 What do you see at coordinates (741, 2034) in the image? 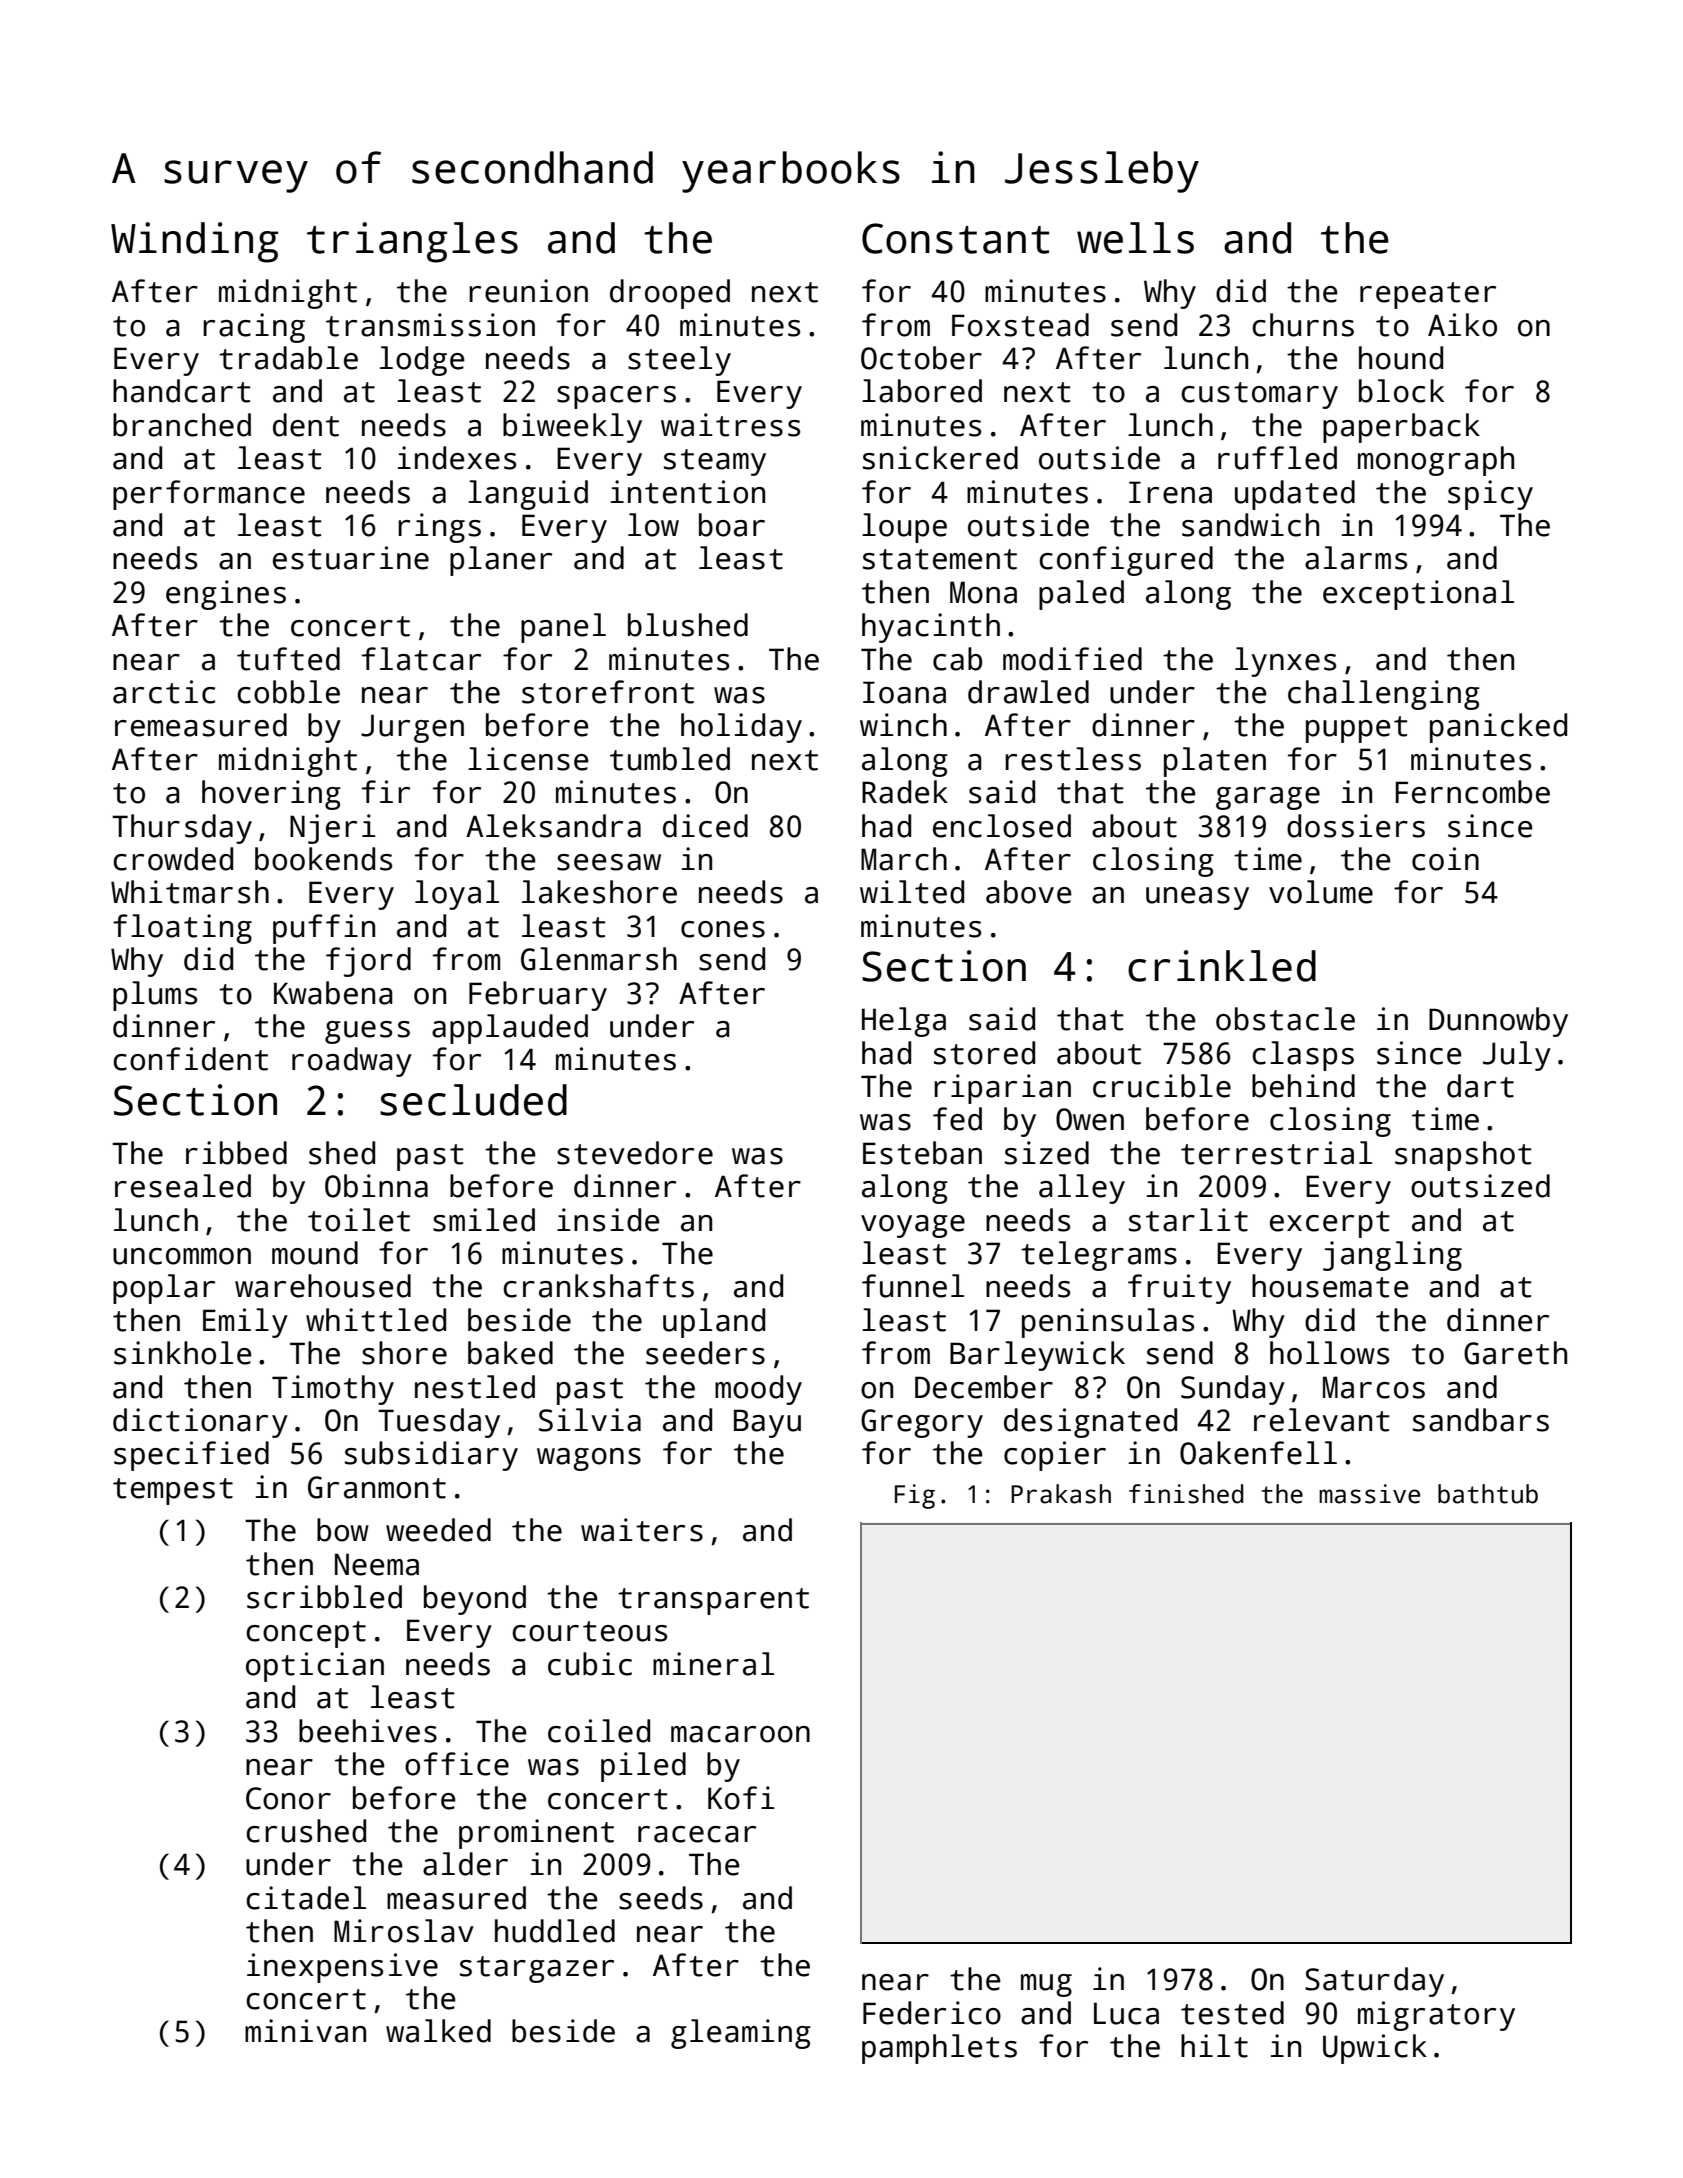
I see `gleaming` at bounding box center [741, 2034].
